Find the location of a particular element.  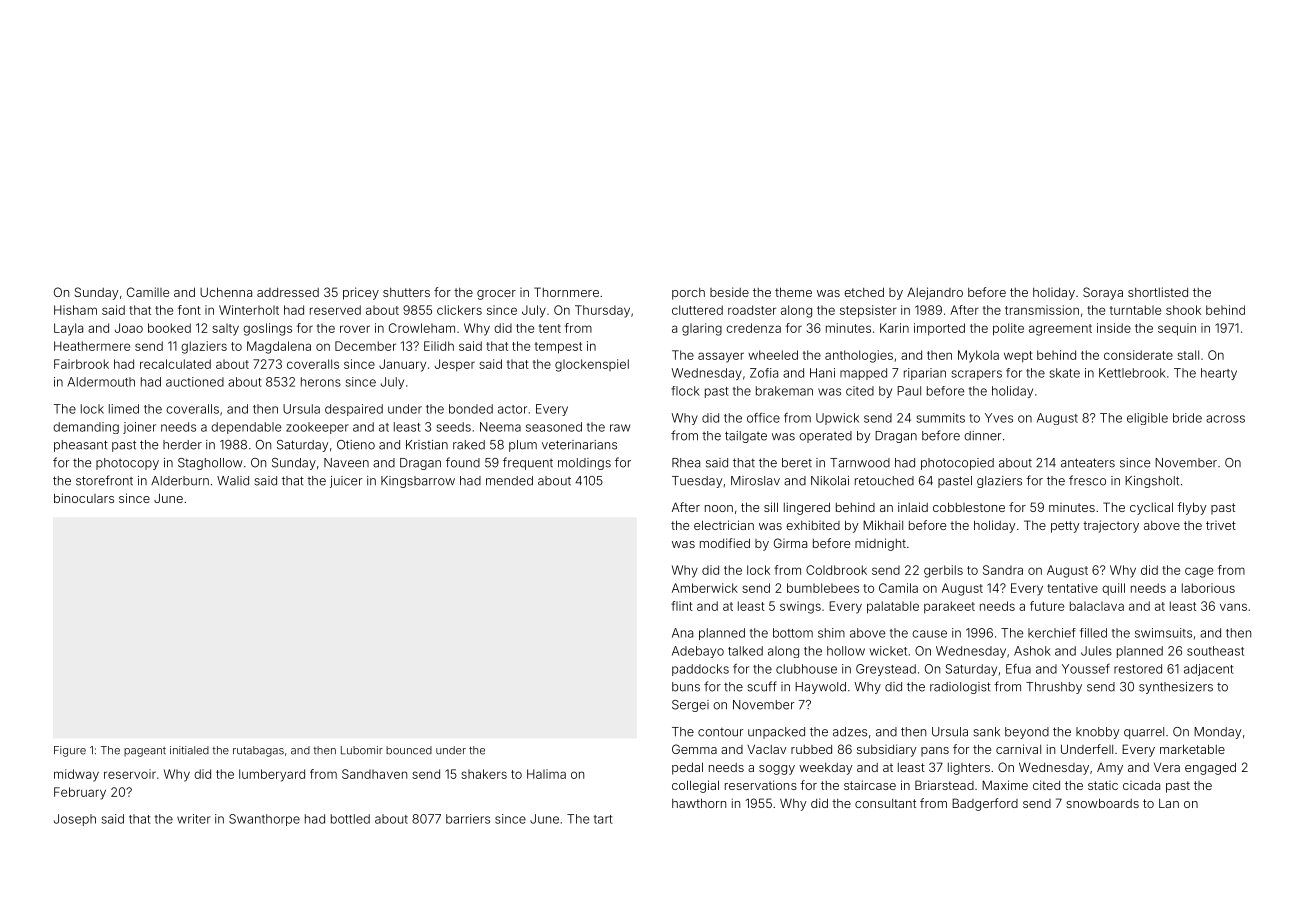

trivet is located at coordinates (1221, 525).
